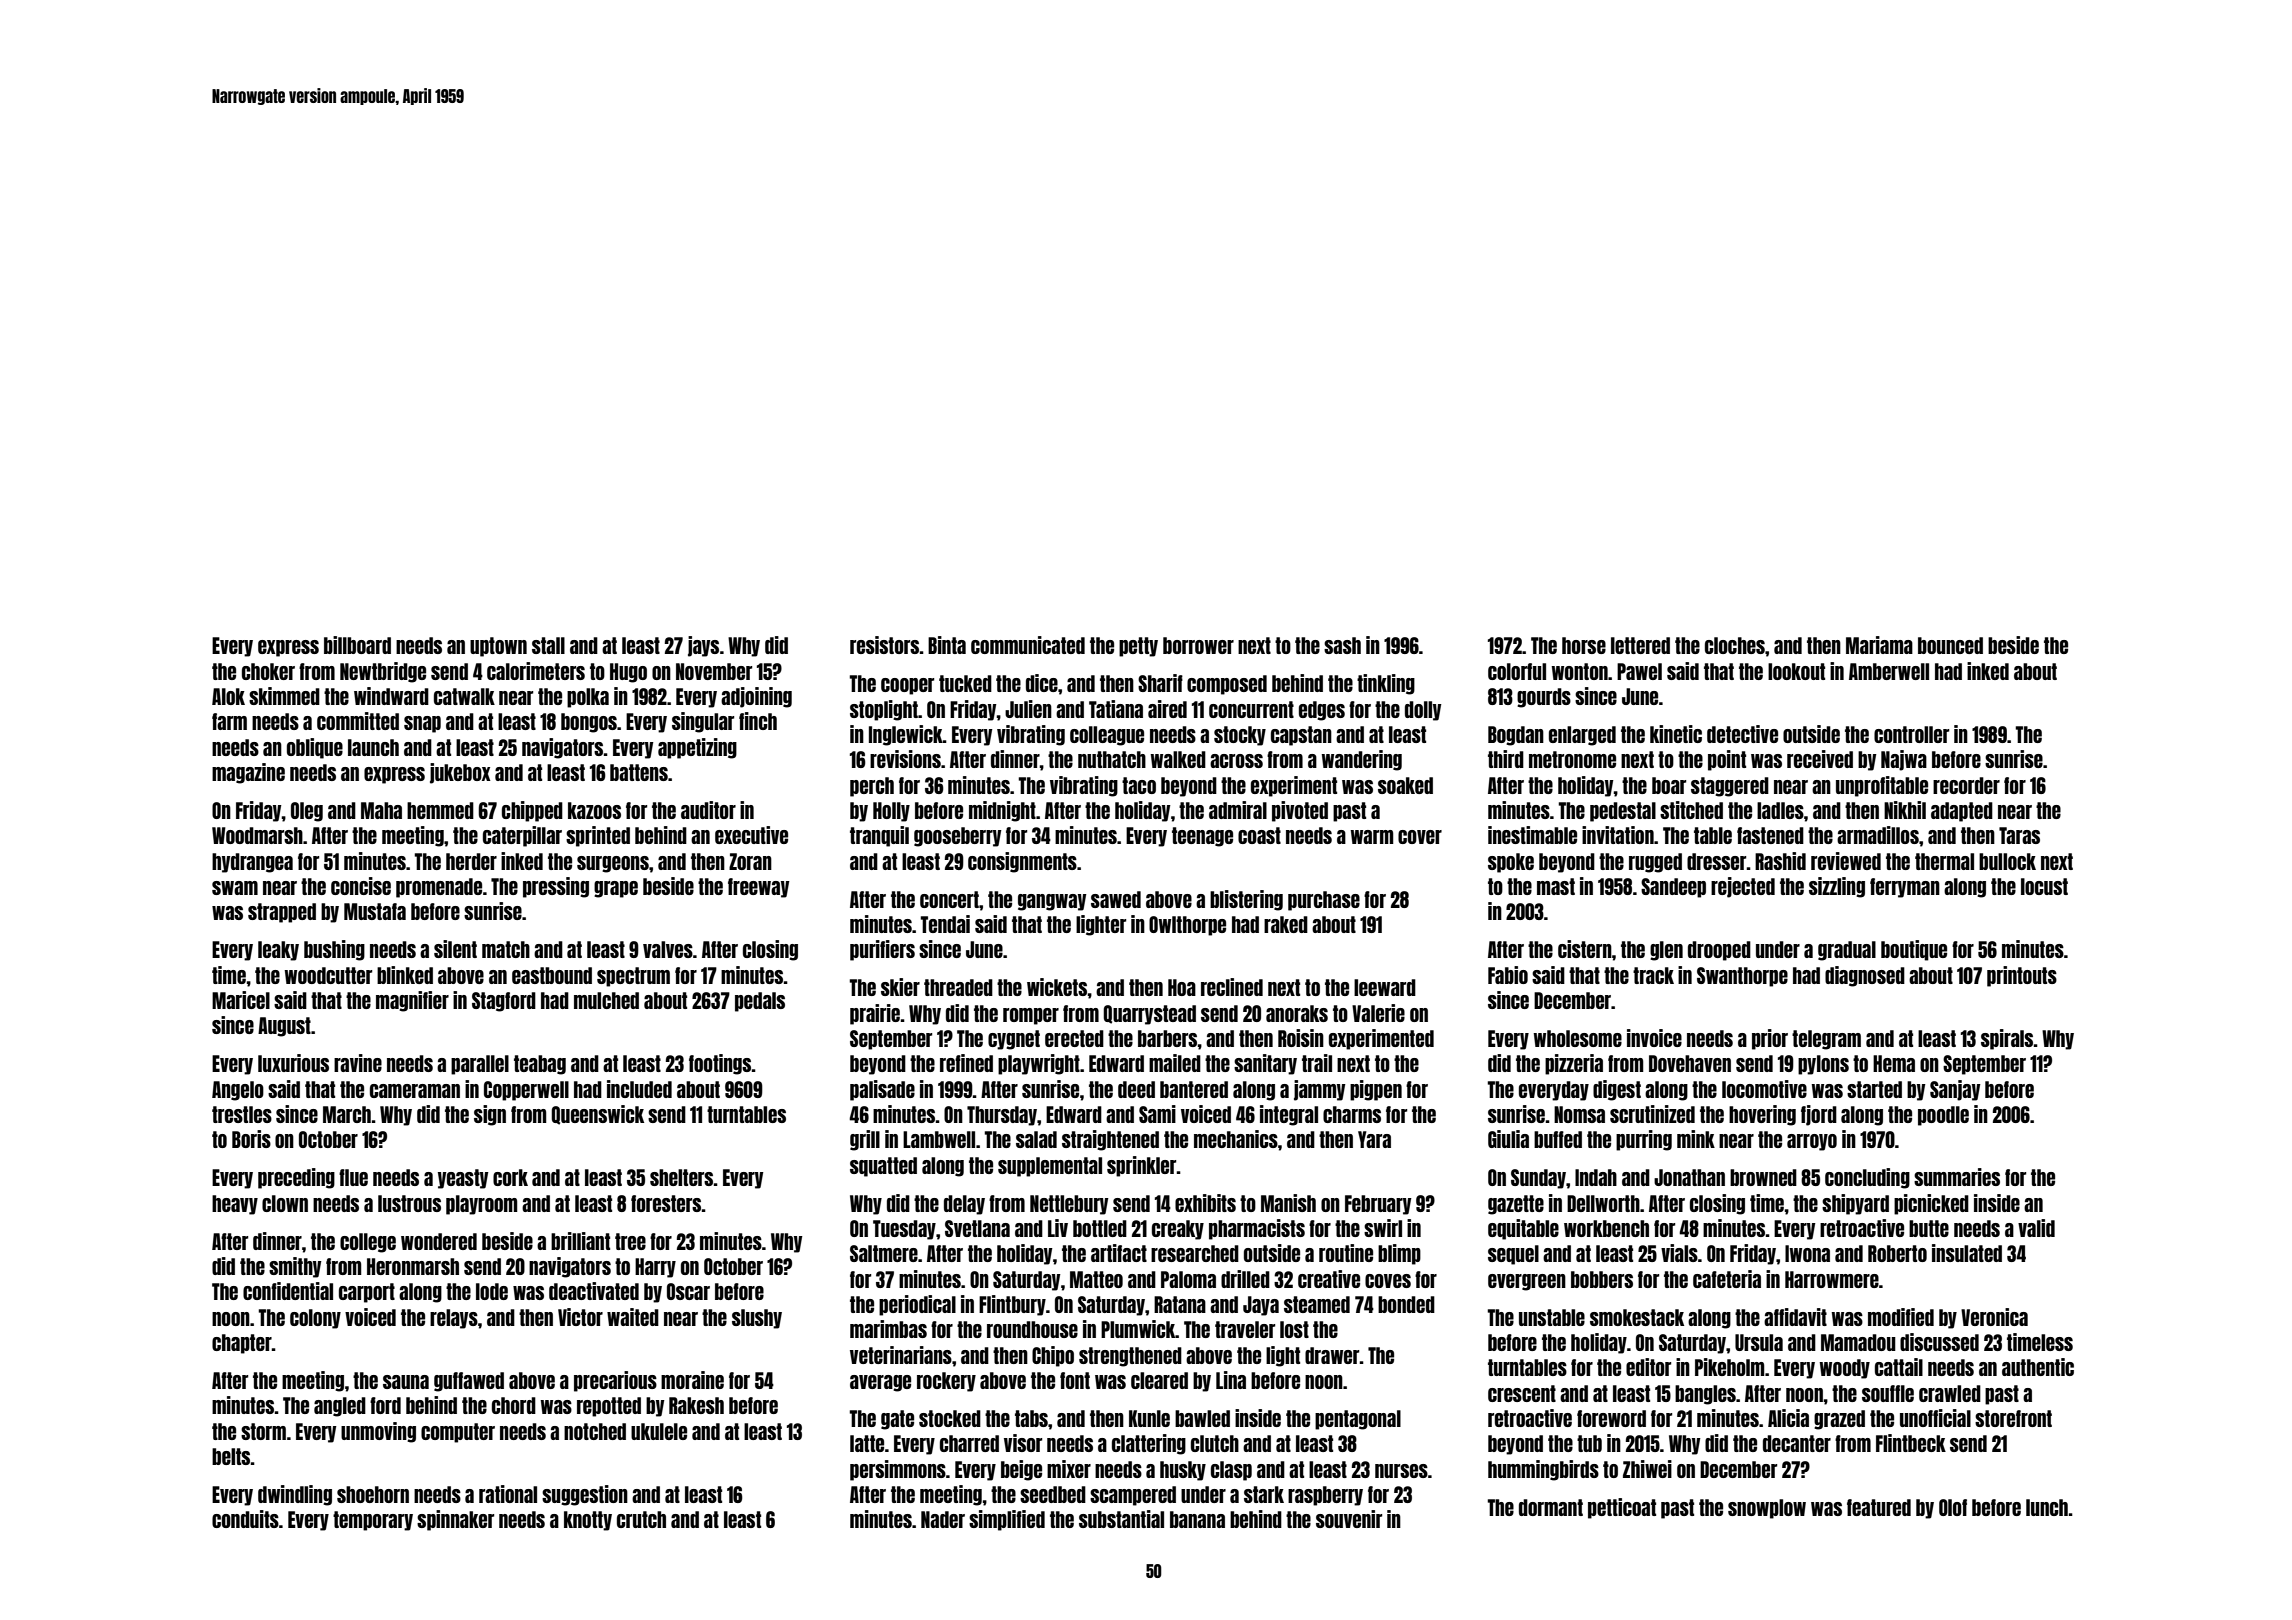  I want to click on crutch, so click(641, 1519).
